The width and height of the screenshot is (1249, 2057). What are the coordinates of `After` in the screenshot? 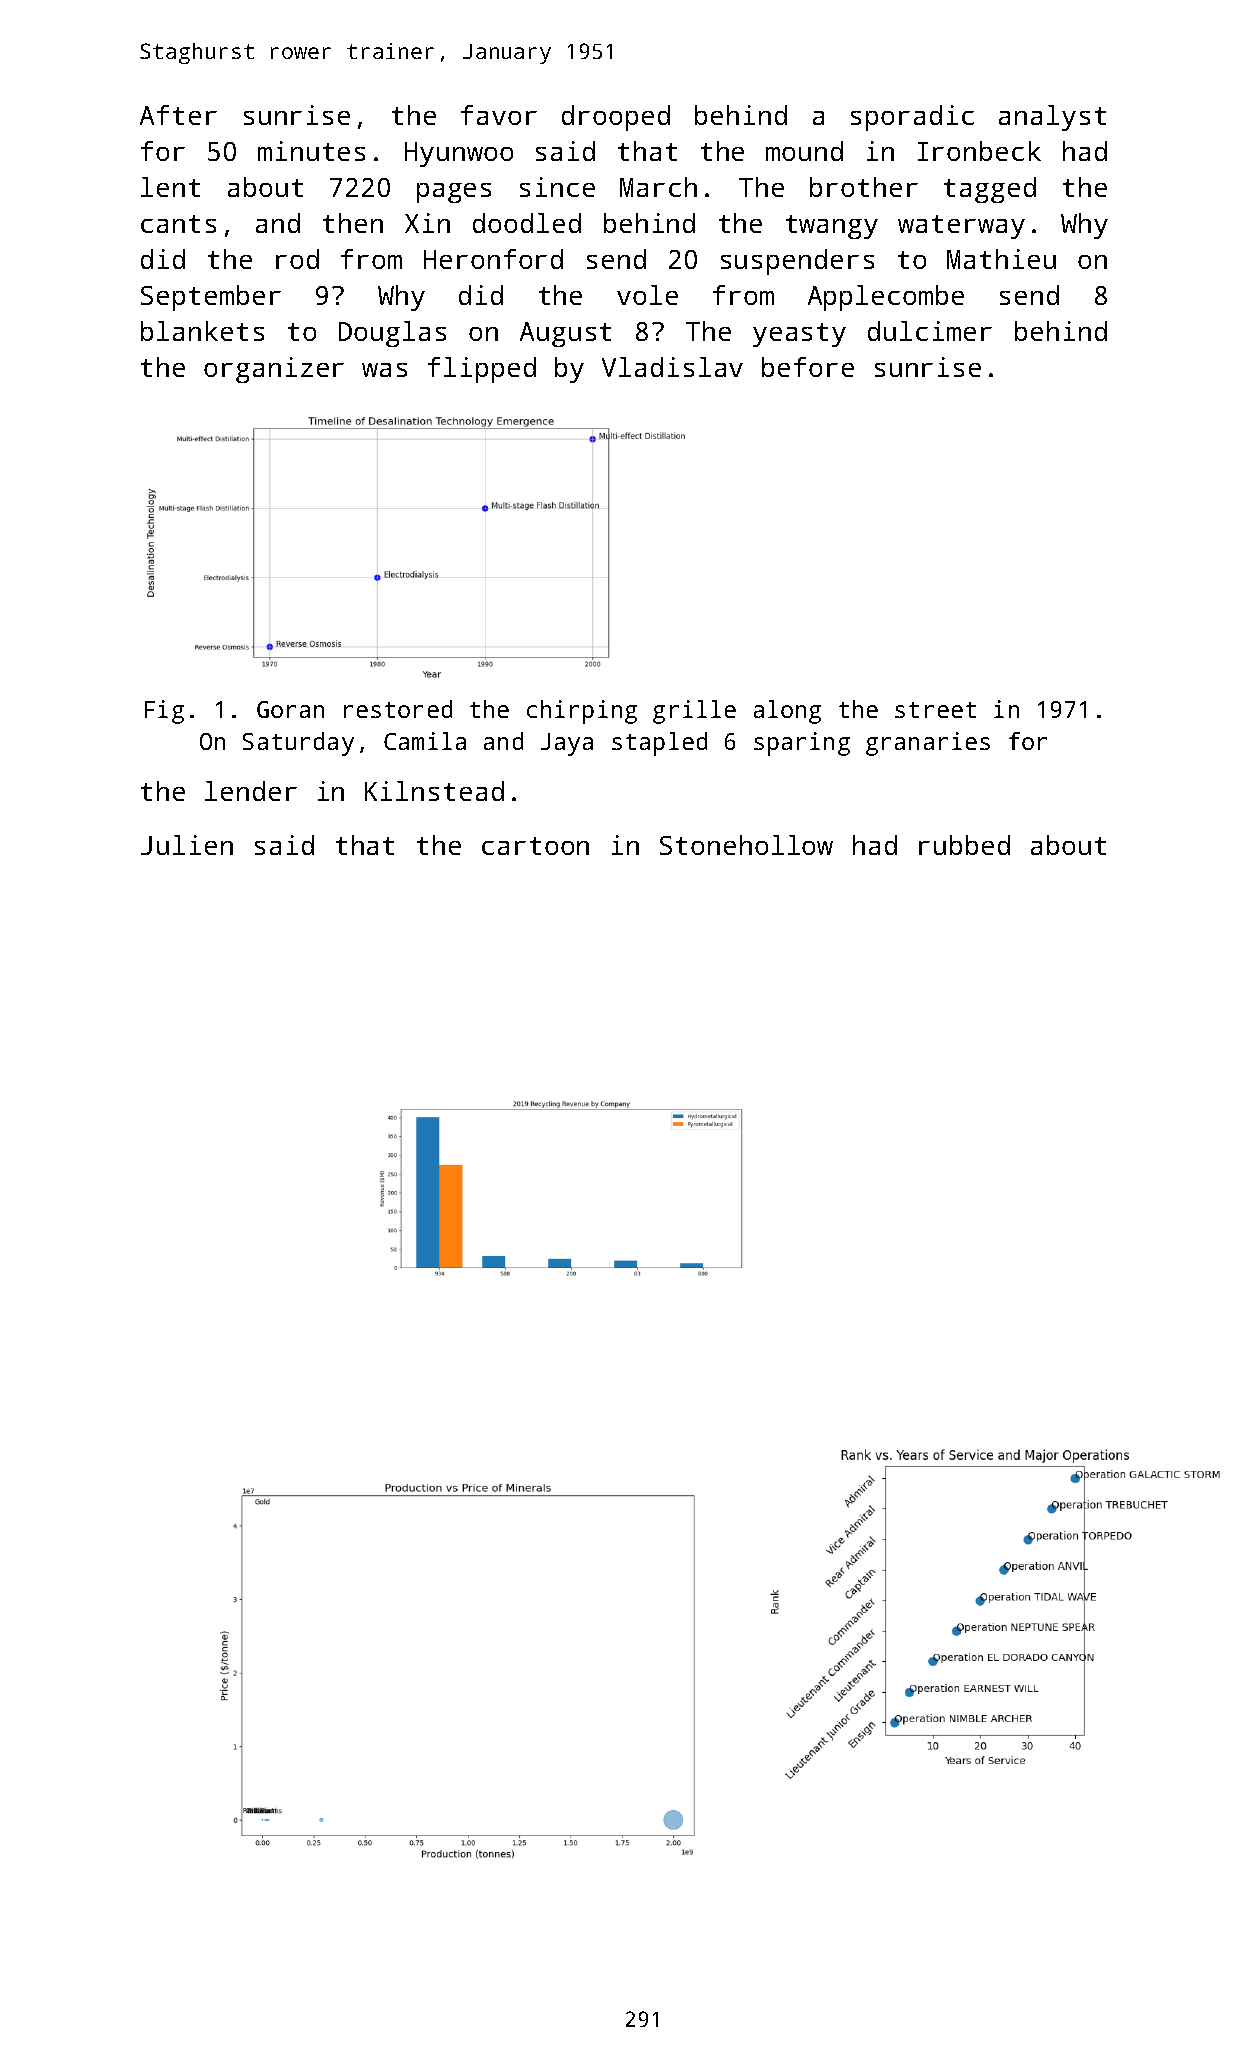 It's located at (178, 115).
